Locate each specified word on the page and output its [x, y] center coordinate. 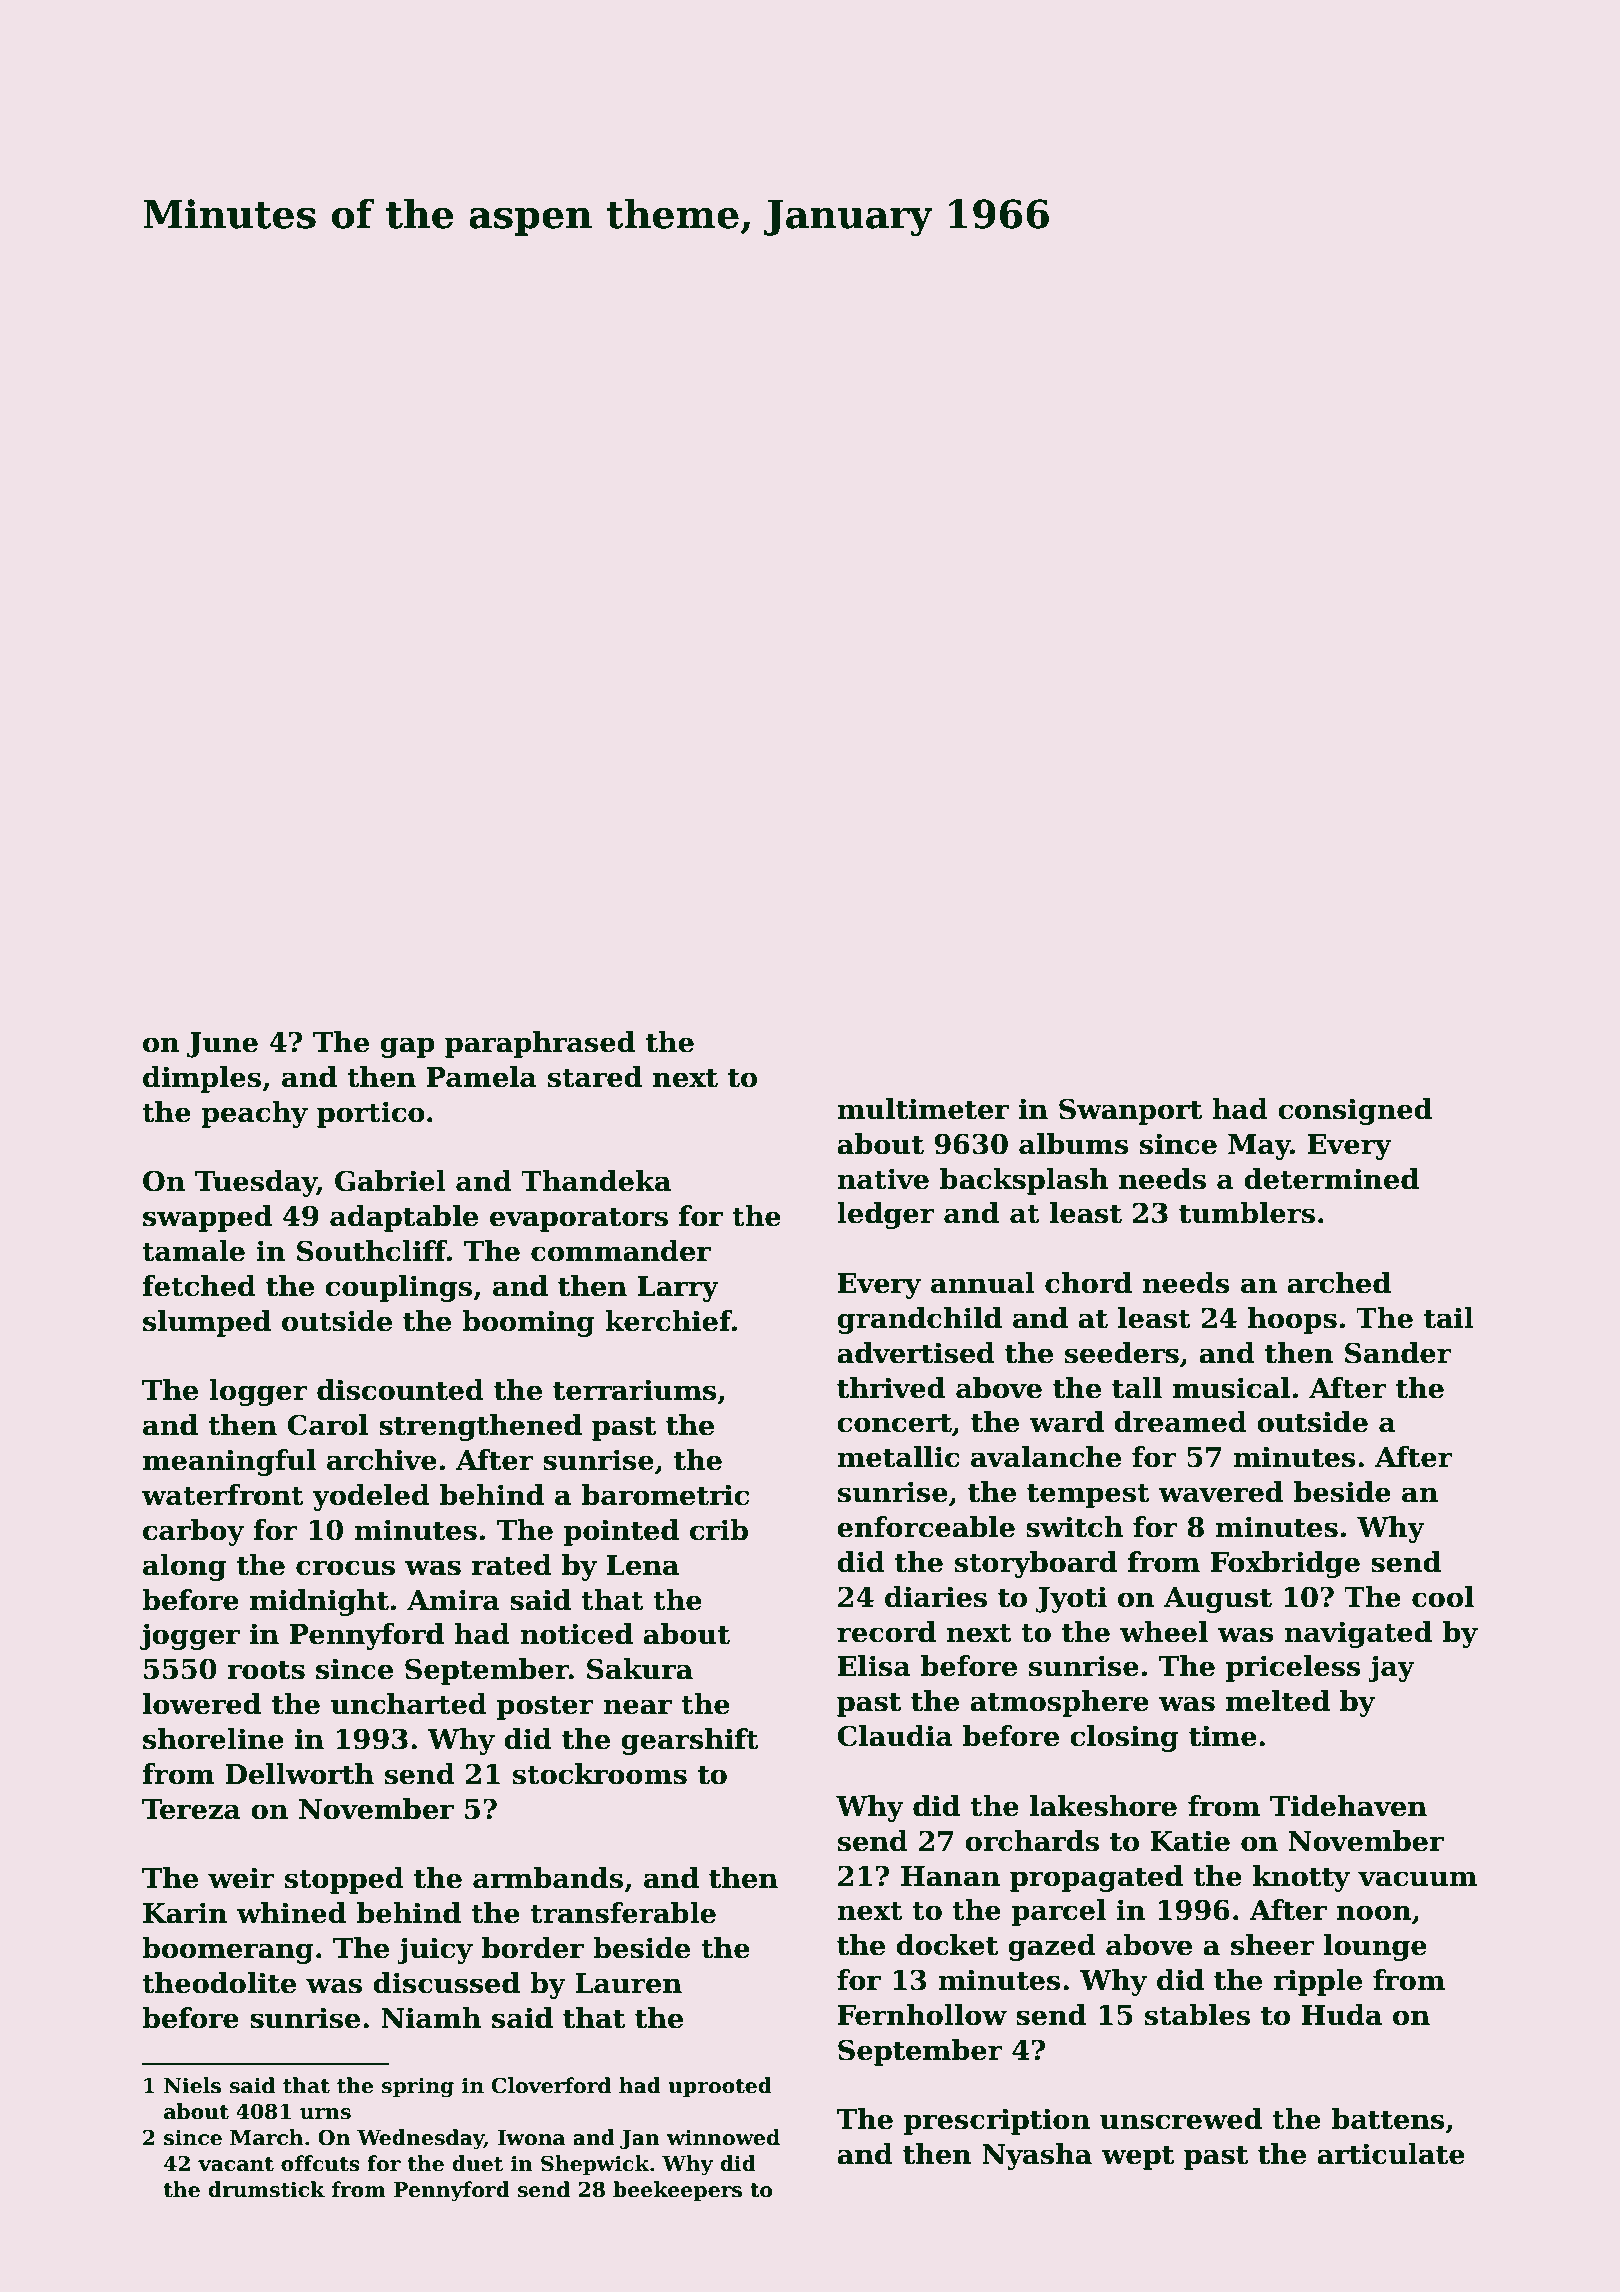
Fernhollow [922, 2015]
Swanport [1130, 1111]
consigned [1355, 1111]
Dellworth [299, 1774]
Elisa [874, 1666]
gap [407, 1047]
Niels [192, 2085]
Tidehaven [1348, 1806]
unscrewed [1181, 2119]
